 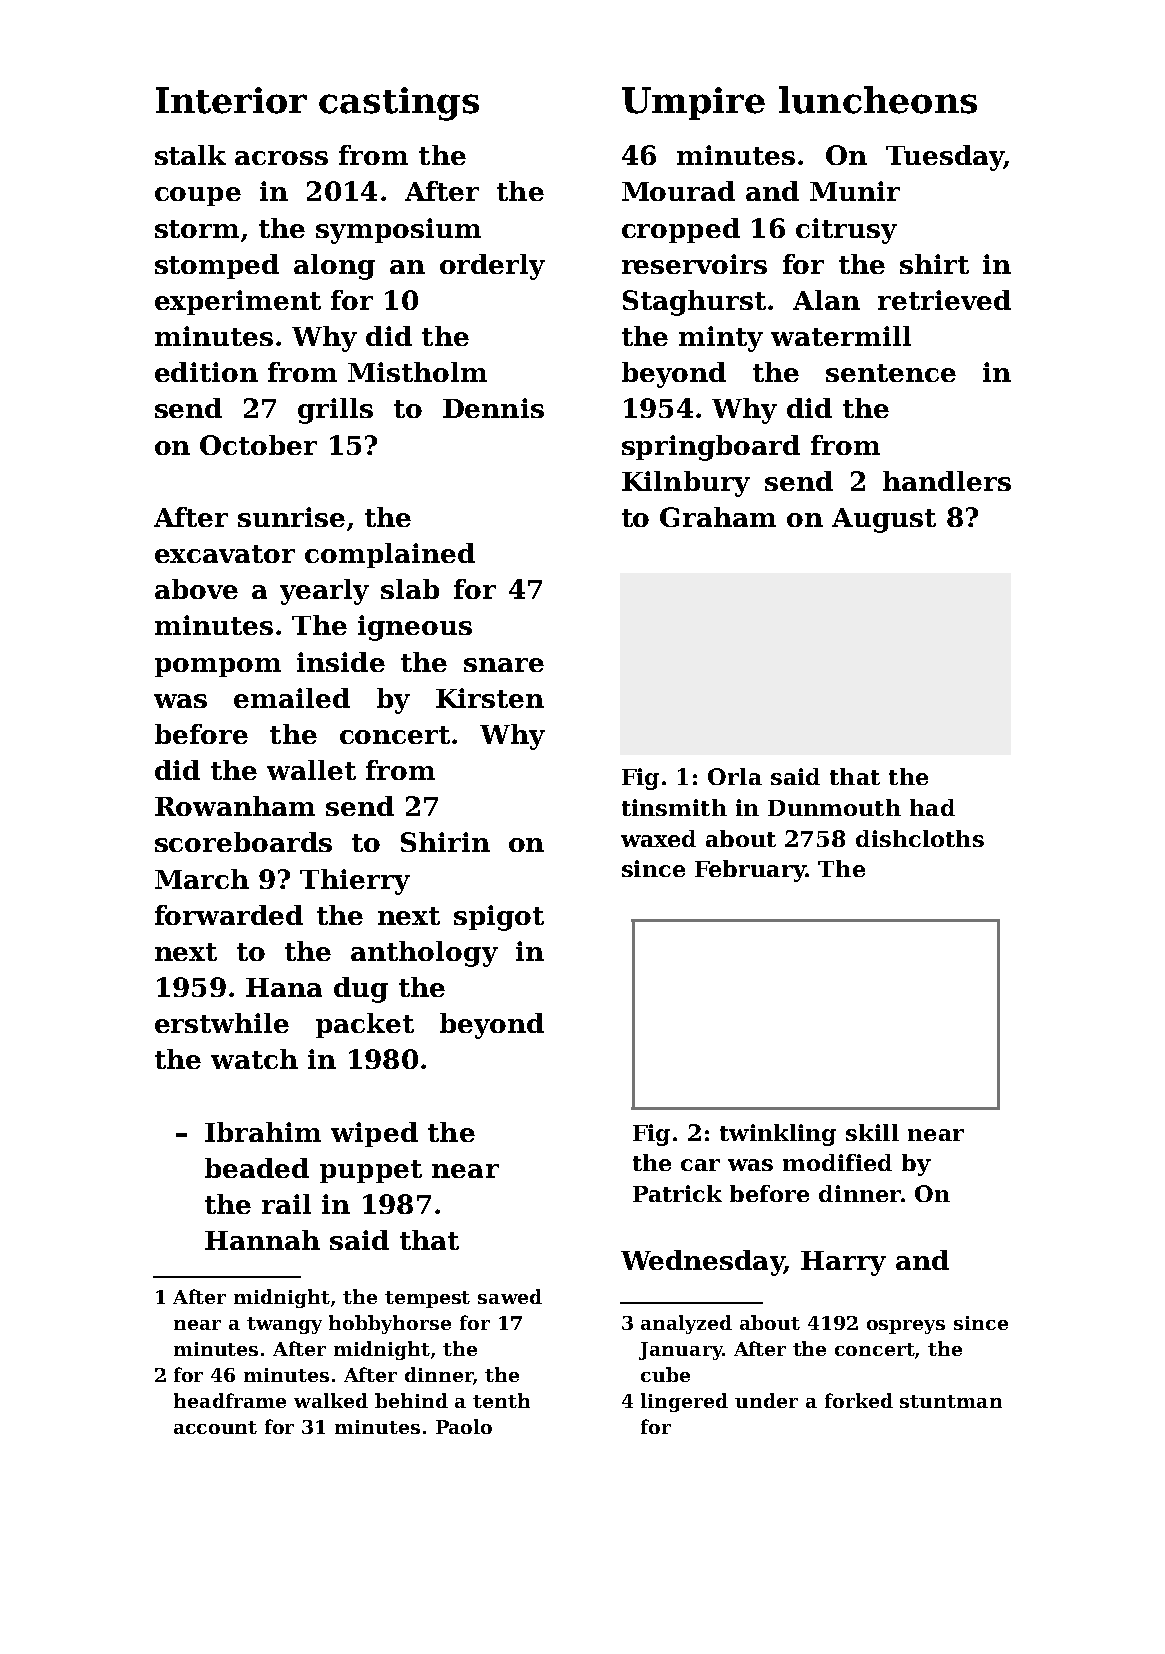 What do you see at coordinates (262, 1240) in the document?
I see `Hannah` at bounding box center [262, 1240].
